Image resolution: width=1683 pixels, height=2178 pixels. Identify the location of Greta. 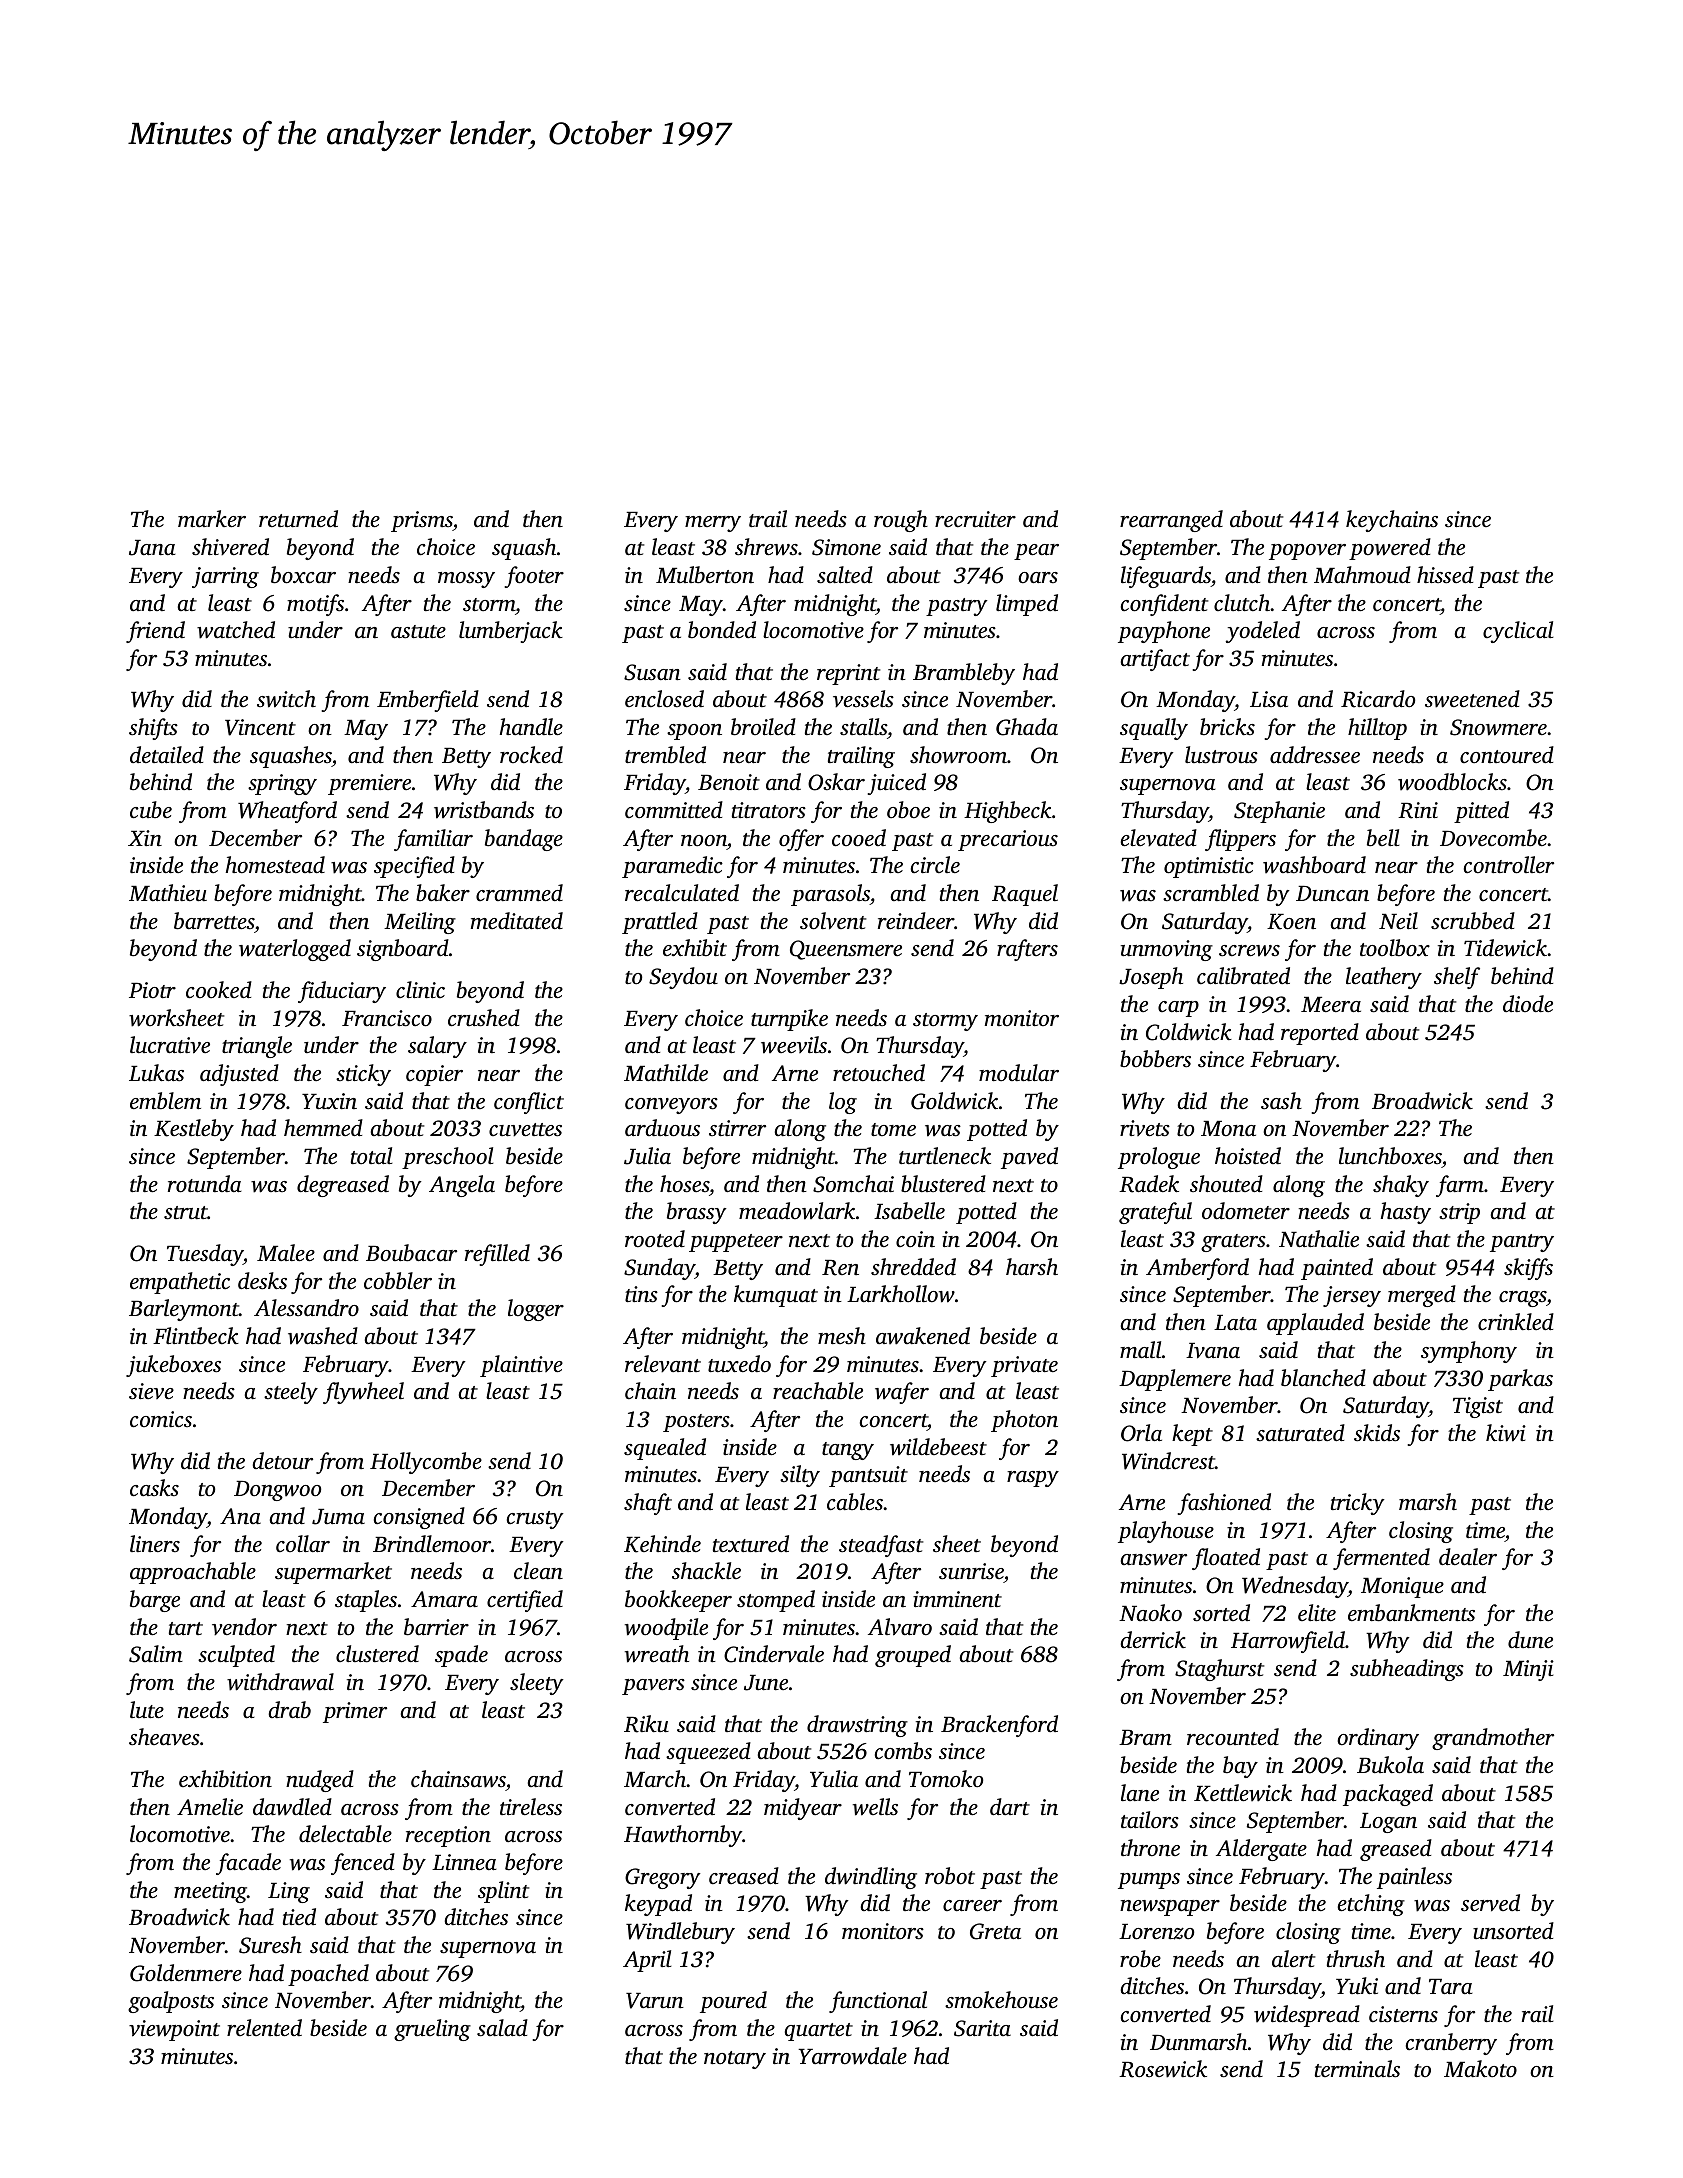
(995, 1931).
